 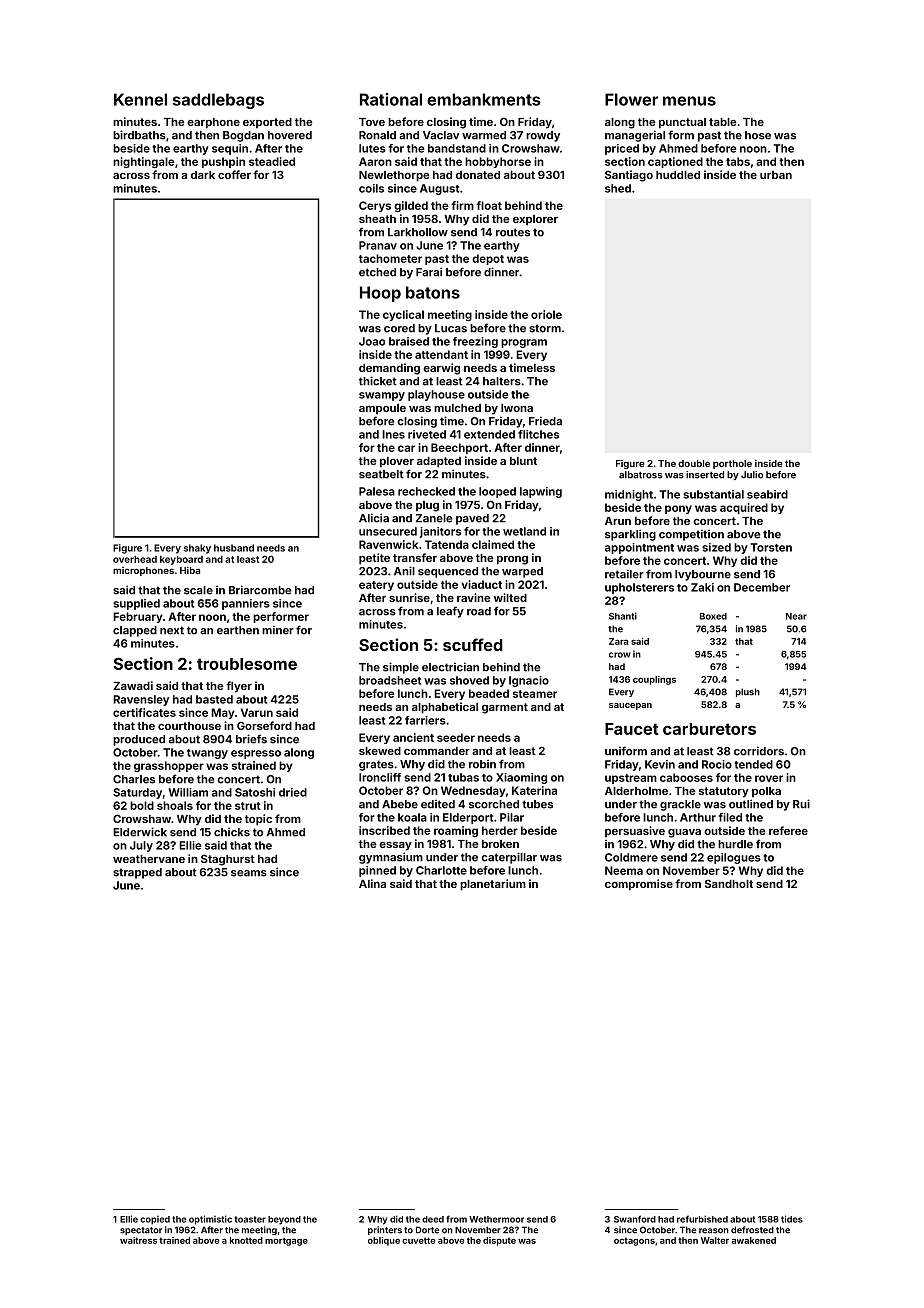 I want to click on seams, so click(x=249, y=873).
